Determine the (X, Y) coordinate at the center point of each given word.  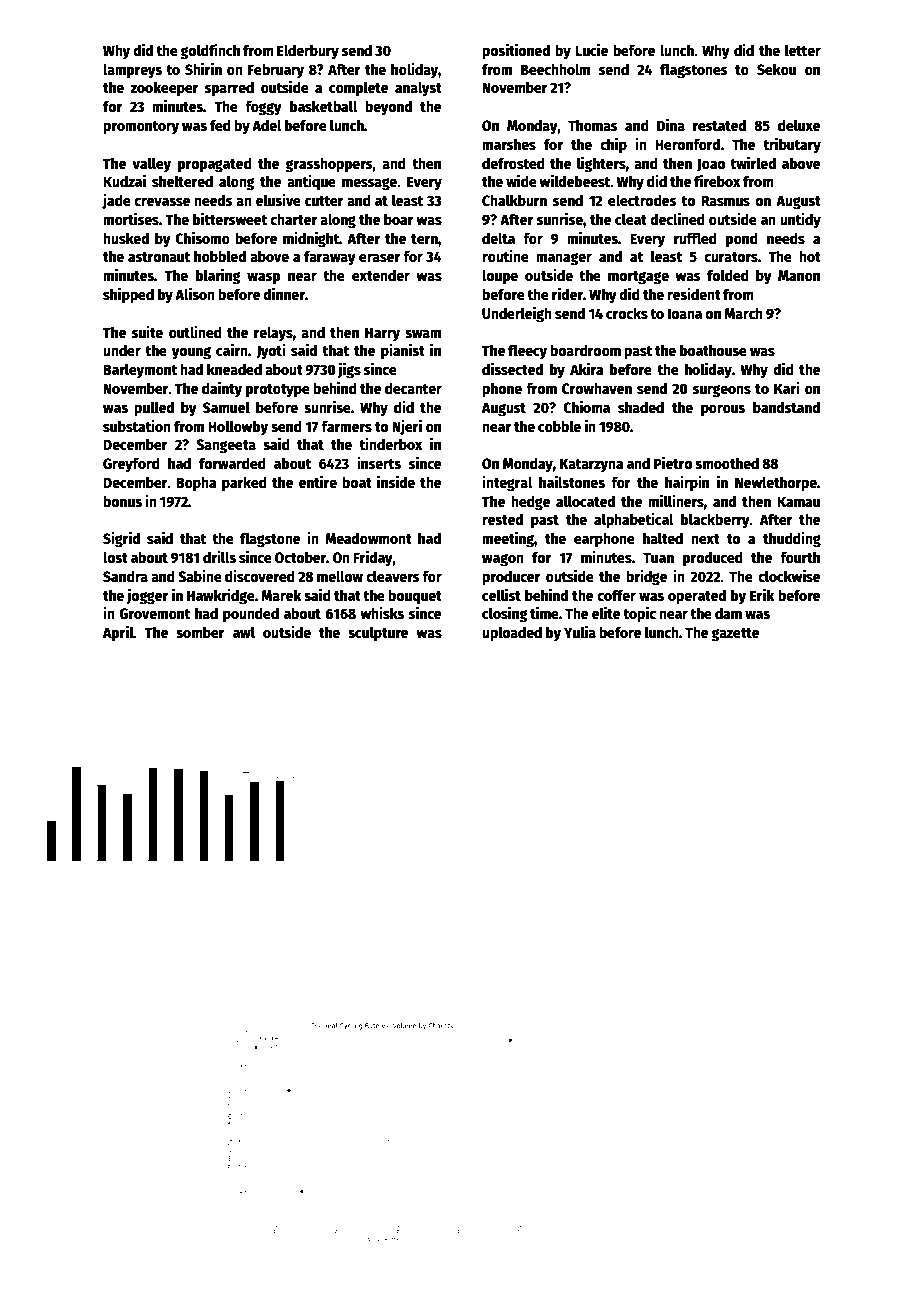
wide (521, 180)
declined (677, 218)
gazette (735, 635)
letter (803, 50)
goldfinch (210, 52)
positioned (516, 51)
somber (200, 632)
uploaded (512, 634)
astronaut (159, 257)
